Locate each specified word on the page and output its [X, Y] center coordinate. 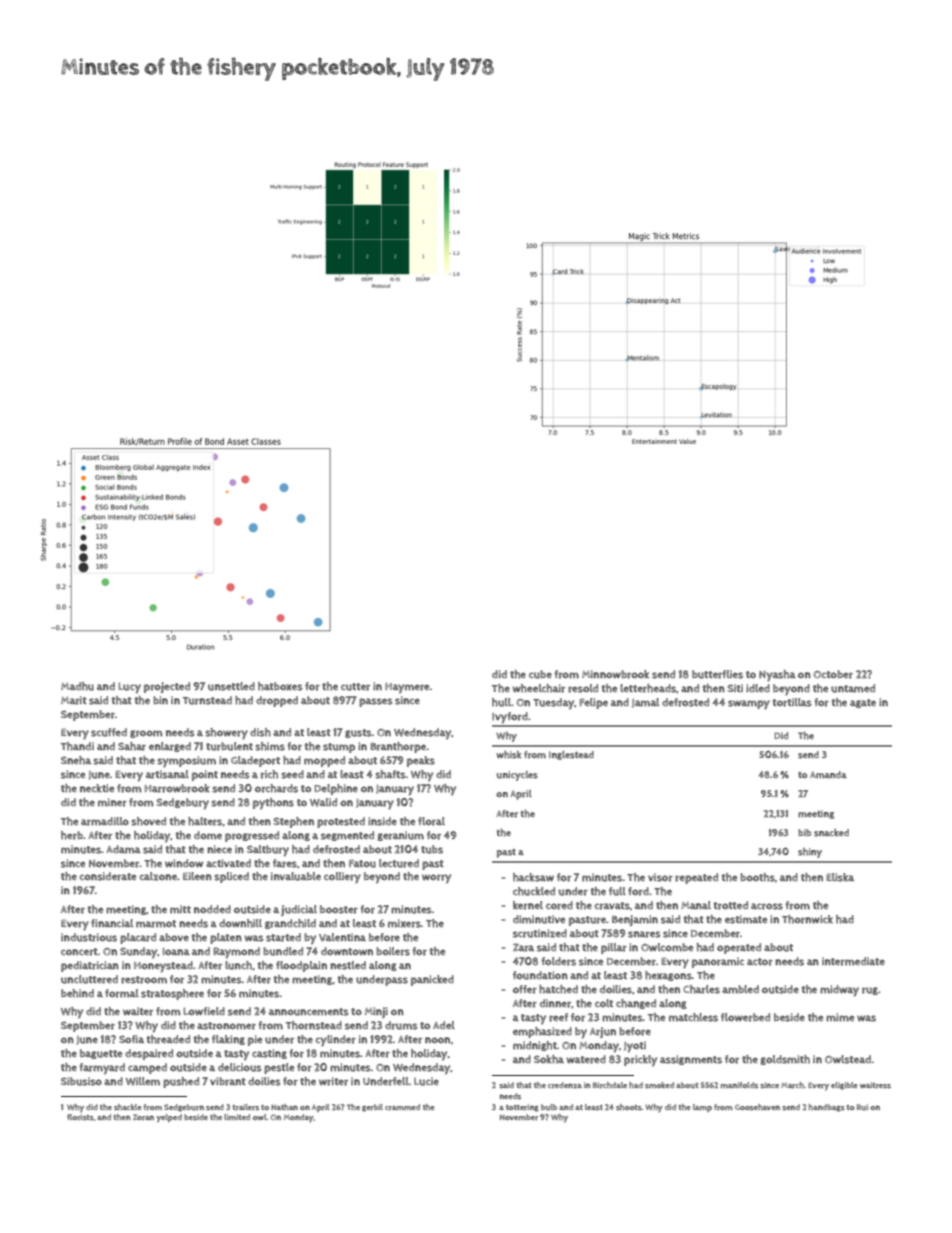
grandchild [290, 924]
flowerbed [745, 1017]
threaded [168, 1039]
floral [431, 821]
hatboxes [280, 686]
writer [333, 1081]
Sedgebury [183, 804]
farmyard [102, 1069]
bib [804, 832]
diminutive [539, 919]
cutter [355, 687]
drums [401, 1025]
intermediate [853, 961]
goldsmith [785, 1060]
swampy [749, 705]
